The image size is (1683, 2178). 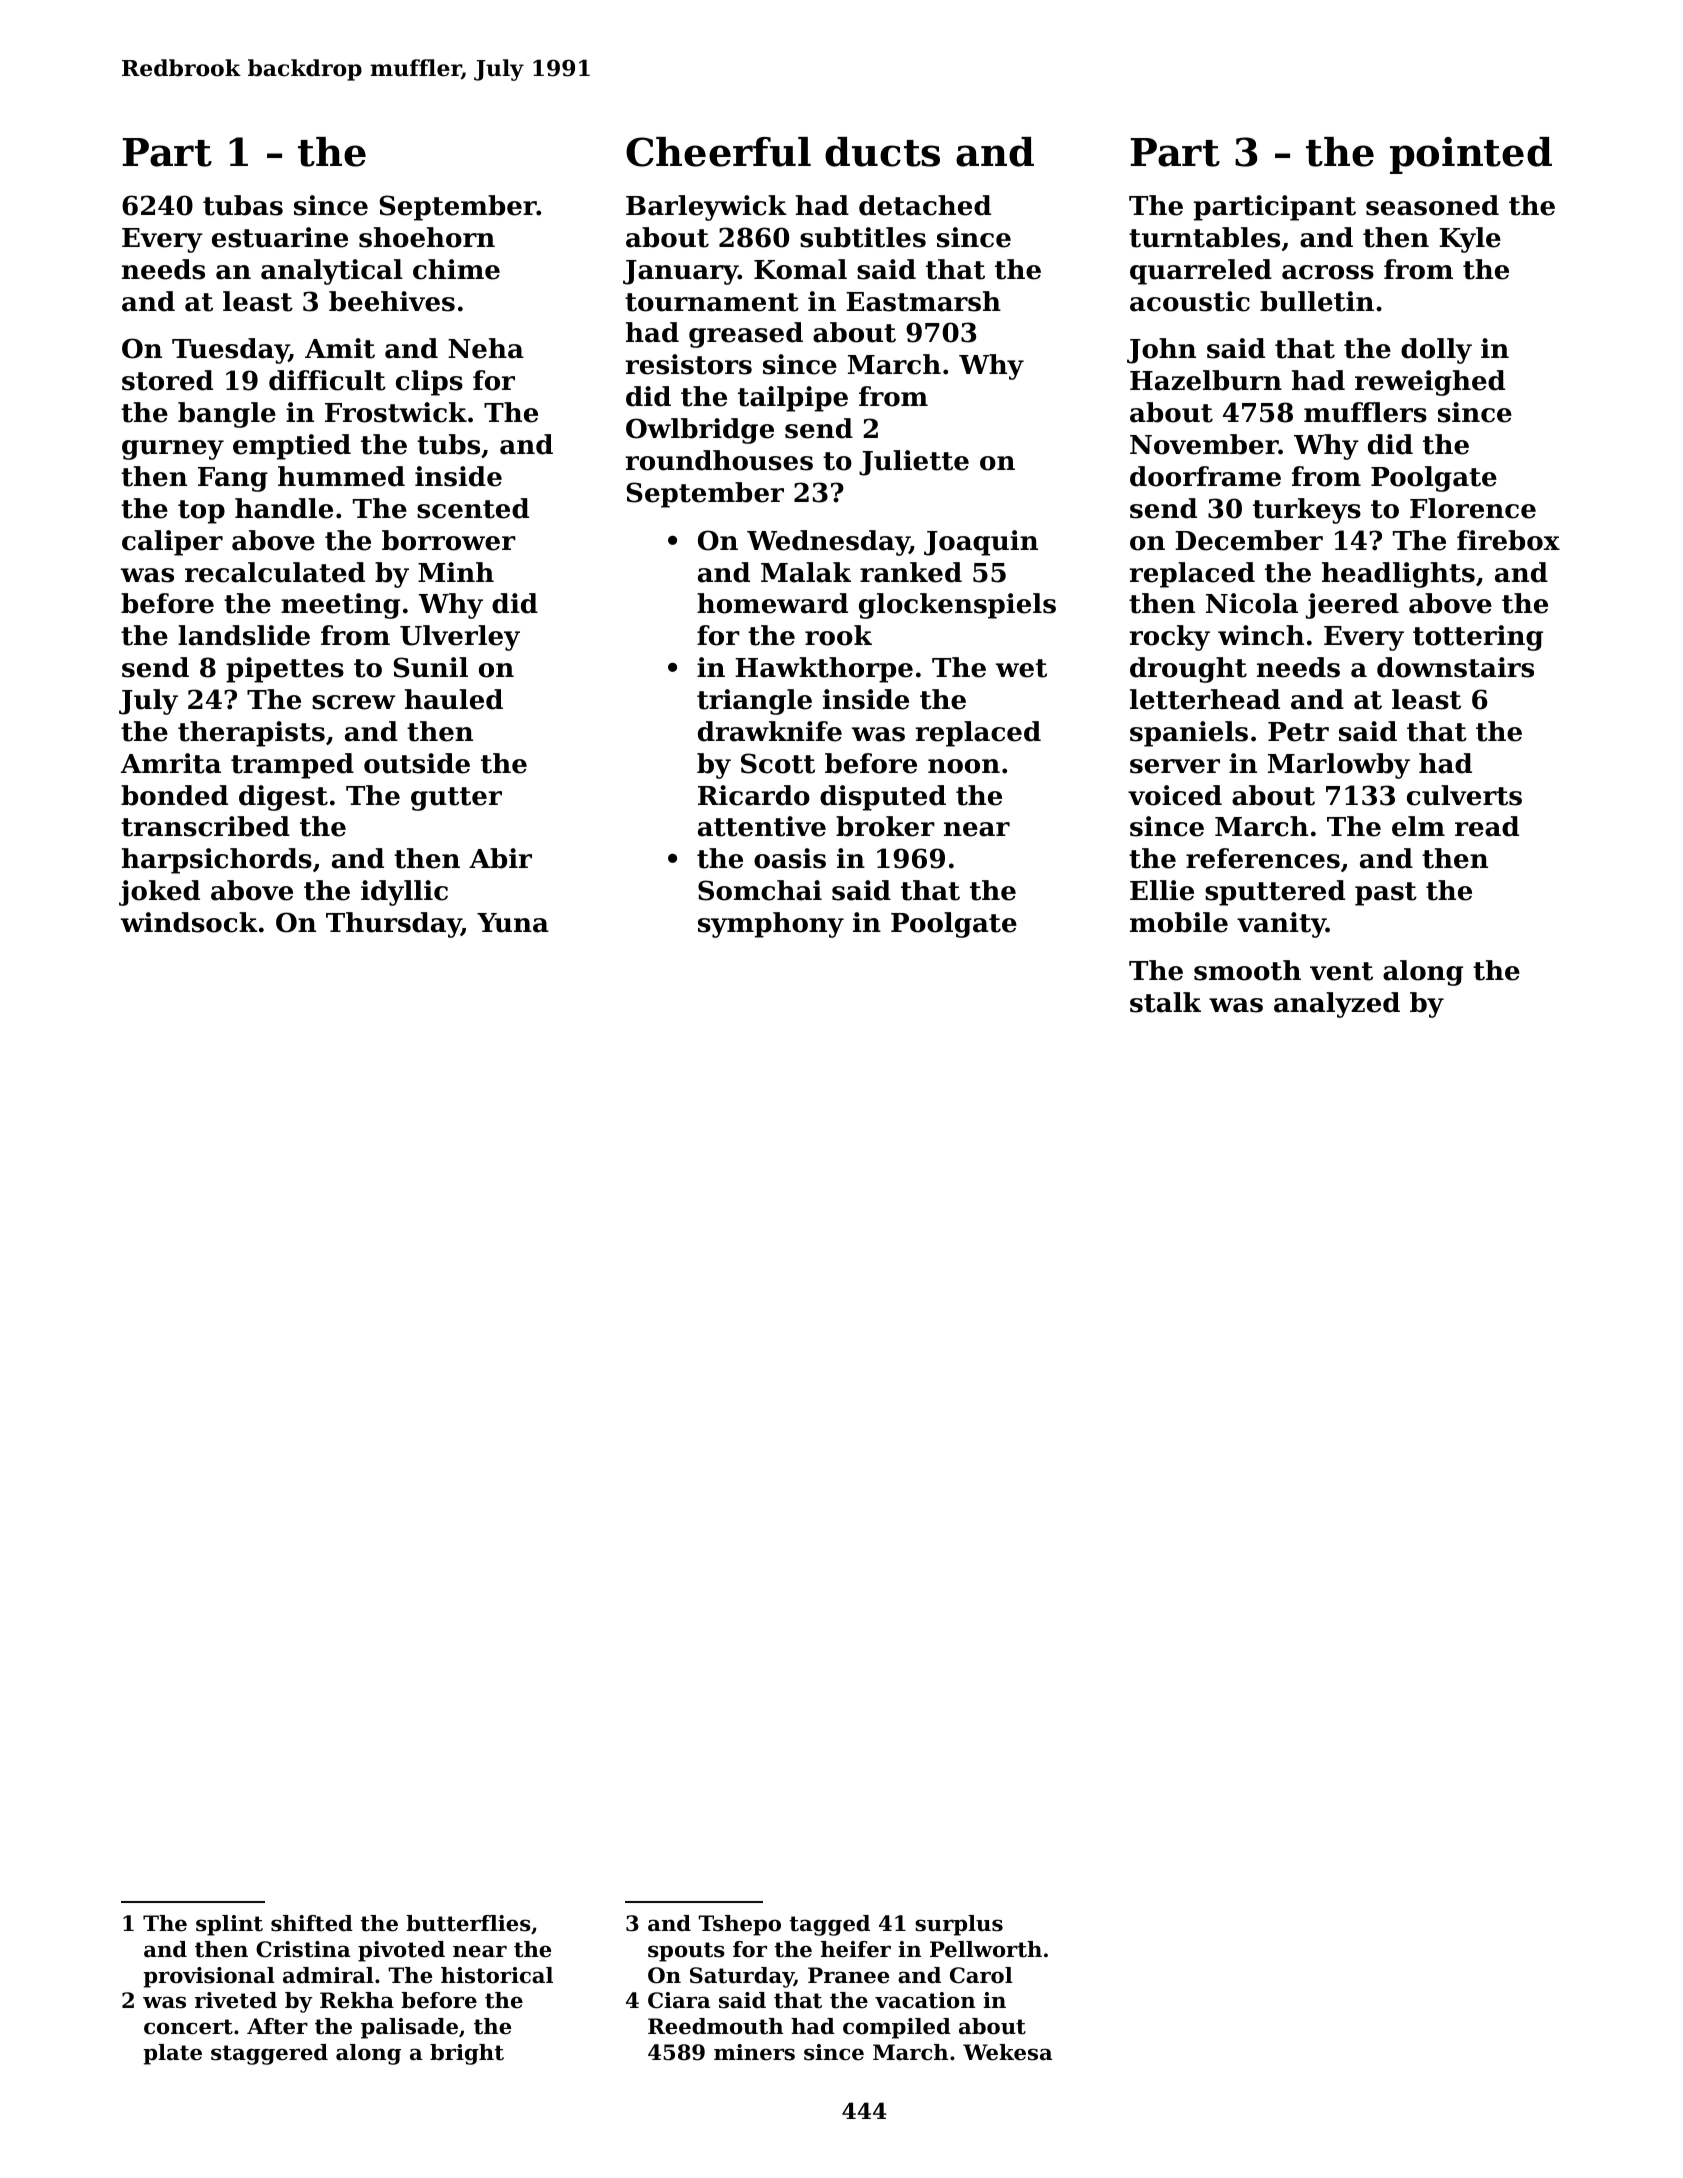 What do you see at coordinates (981, 1975) in the screenshot?
I see `Carol` at bounding box center [981, 1975].
